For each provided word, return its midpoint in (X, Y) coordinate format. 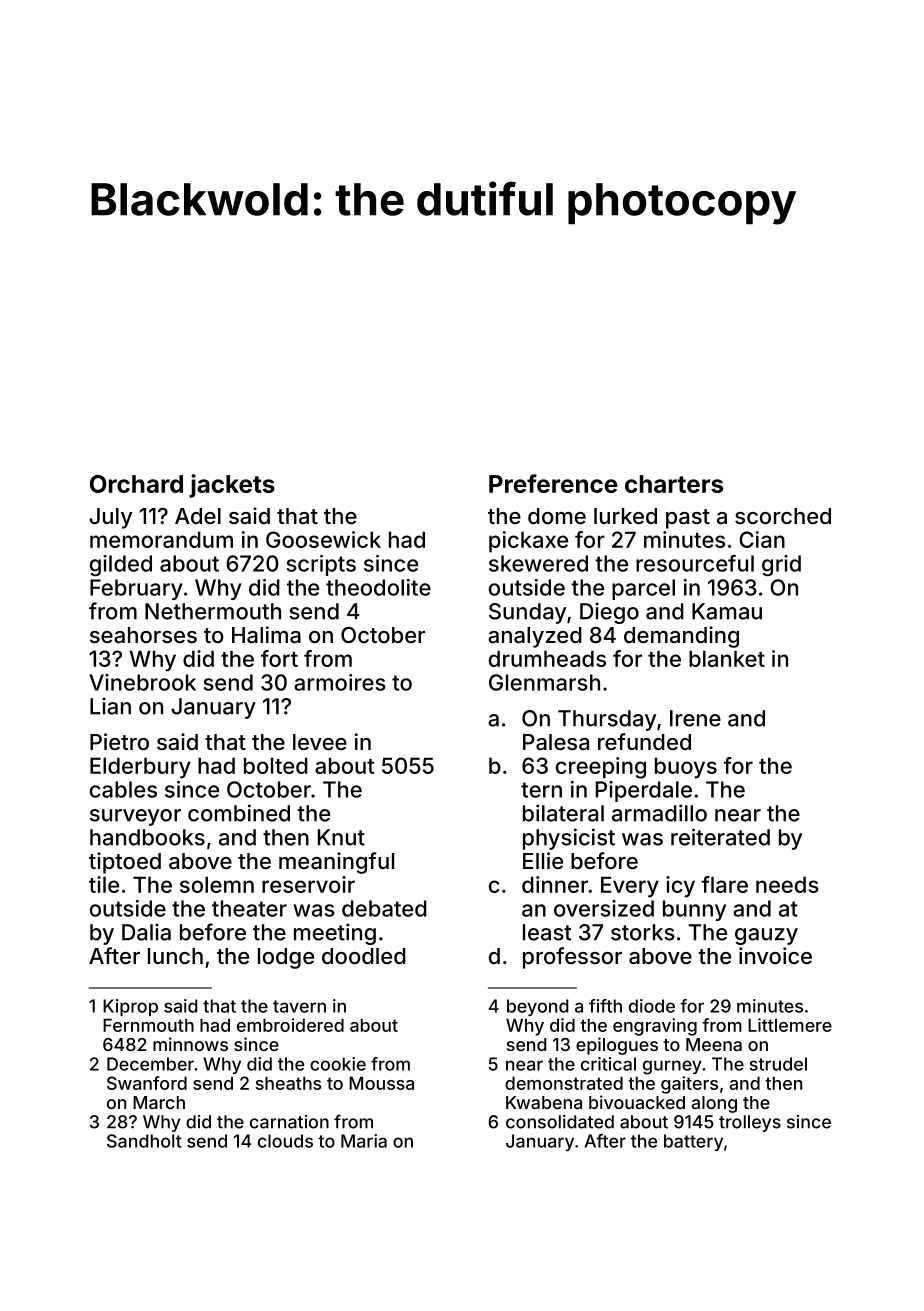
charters (674, 484)
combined (239, 813)
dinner (555, 884)
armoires (340, 682)
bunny (694, 910)
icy (680, 887)
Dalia (146, 932)
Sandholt (144, 1141)
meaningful (336, 863)
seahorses (143, 635)
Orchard (136, 484)
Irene (695, 718)
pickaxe (528, 542)
